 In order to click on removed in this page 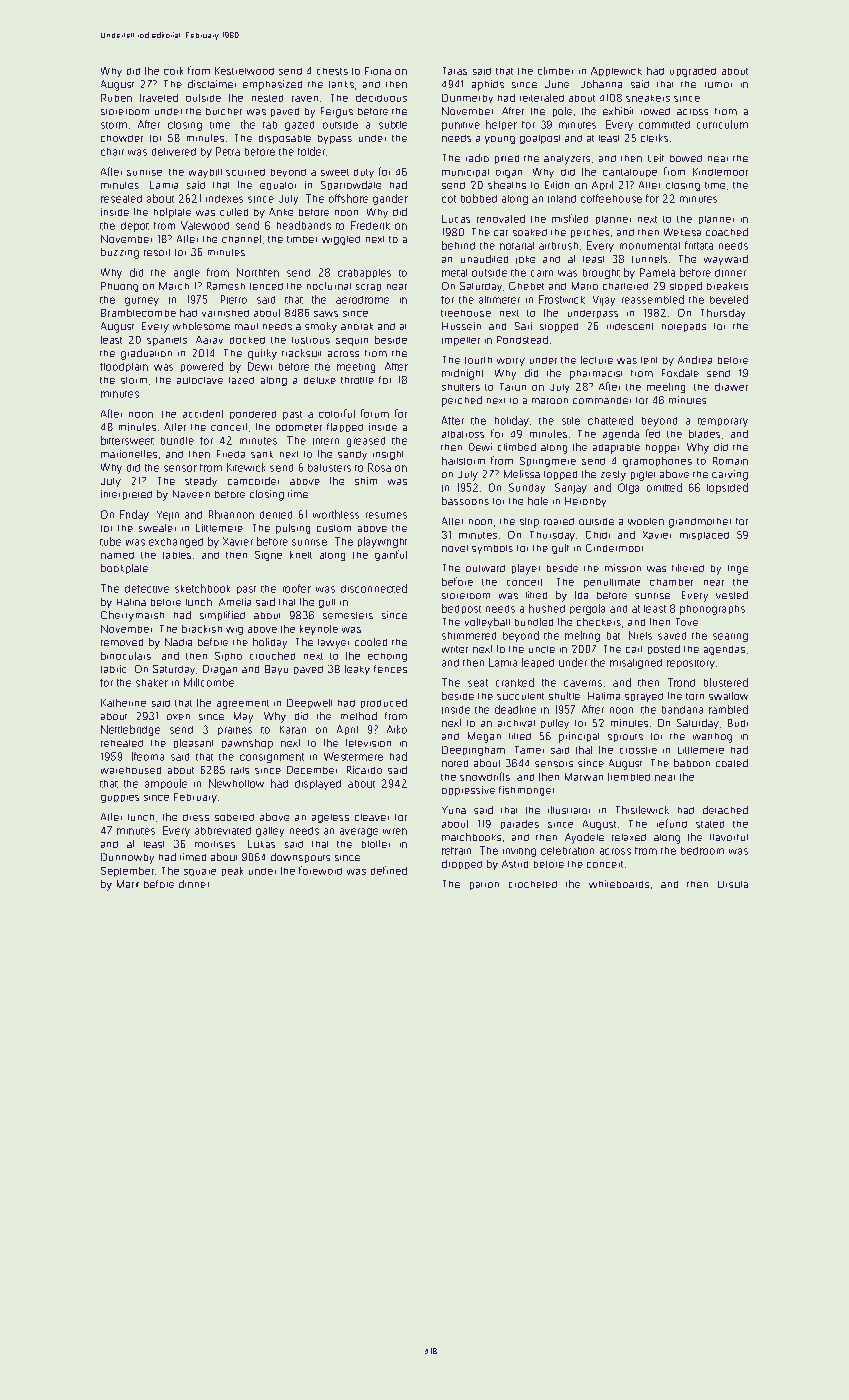, I will do `click(122, 642)`.
